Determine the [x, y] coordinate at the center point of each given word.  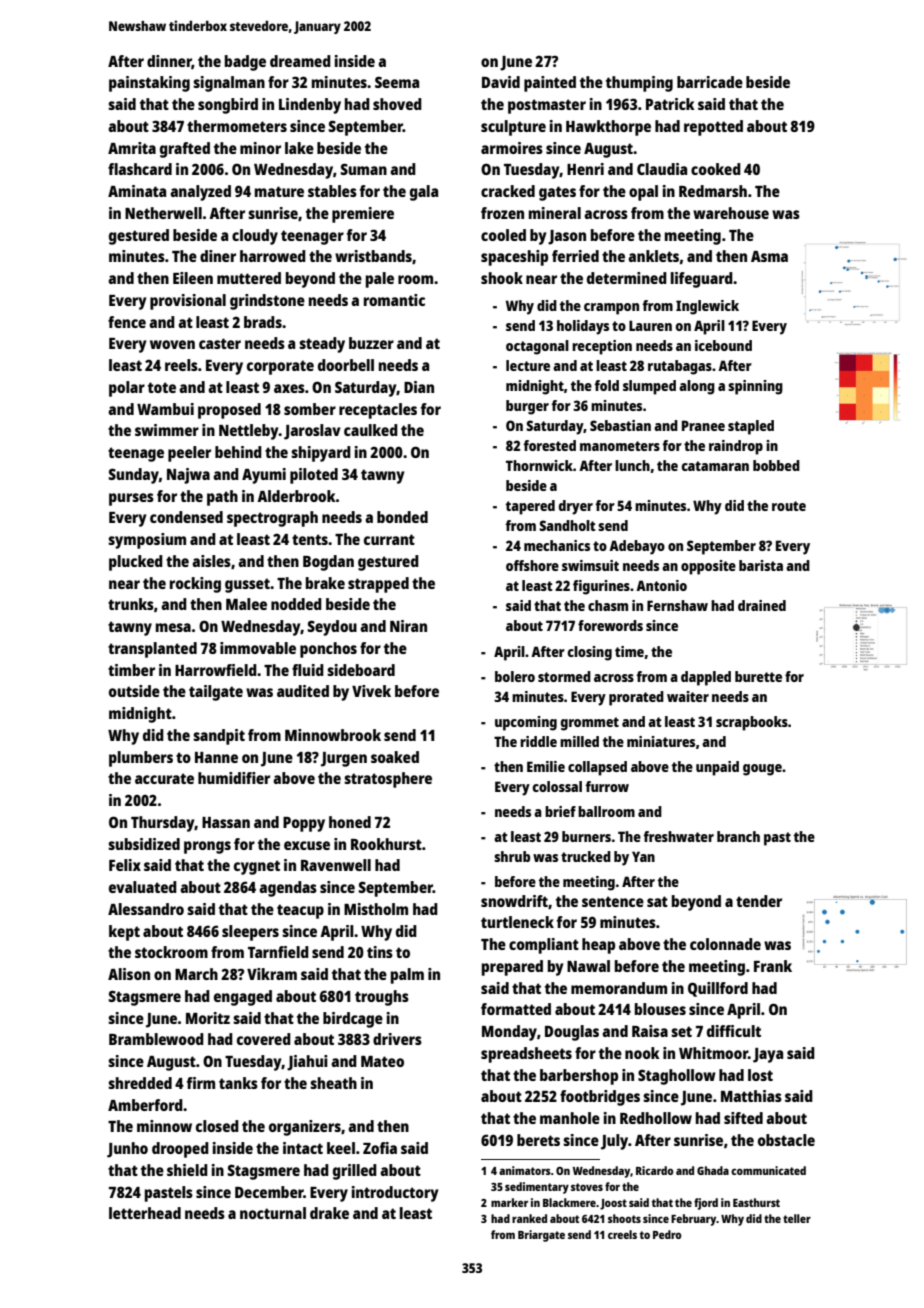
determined [627, 278]
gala [424, 193]
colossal [557, 786]
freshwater [678, 836]
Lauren [650, 325]
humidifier [234, 778]
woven [172, 344]
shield [187, 1170]
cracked [508, 191]
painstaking [149, 84]
